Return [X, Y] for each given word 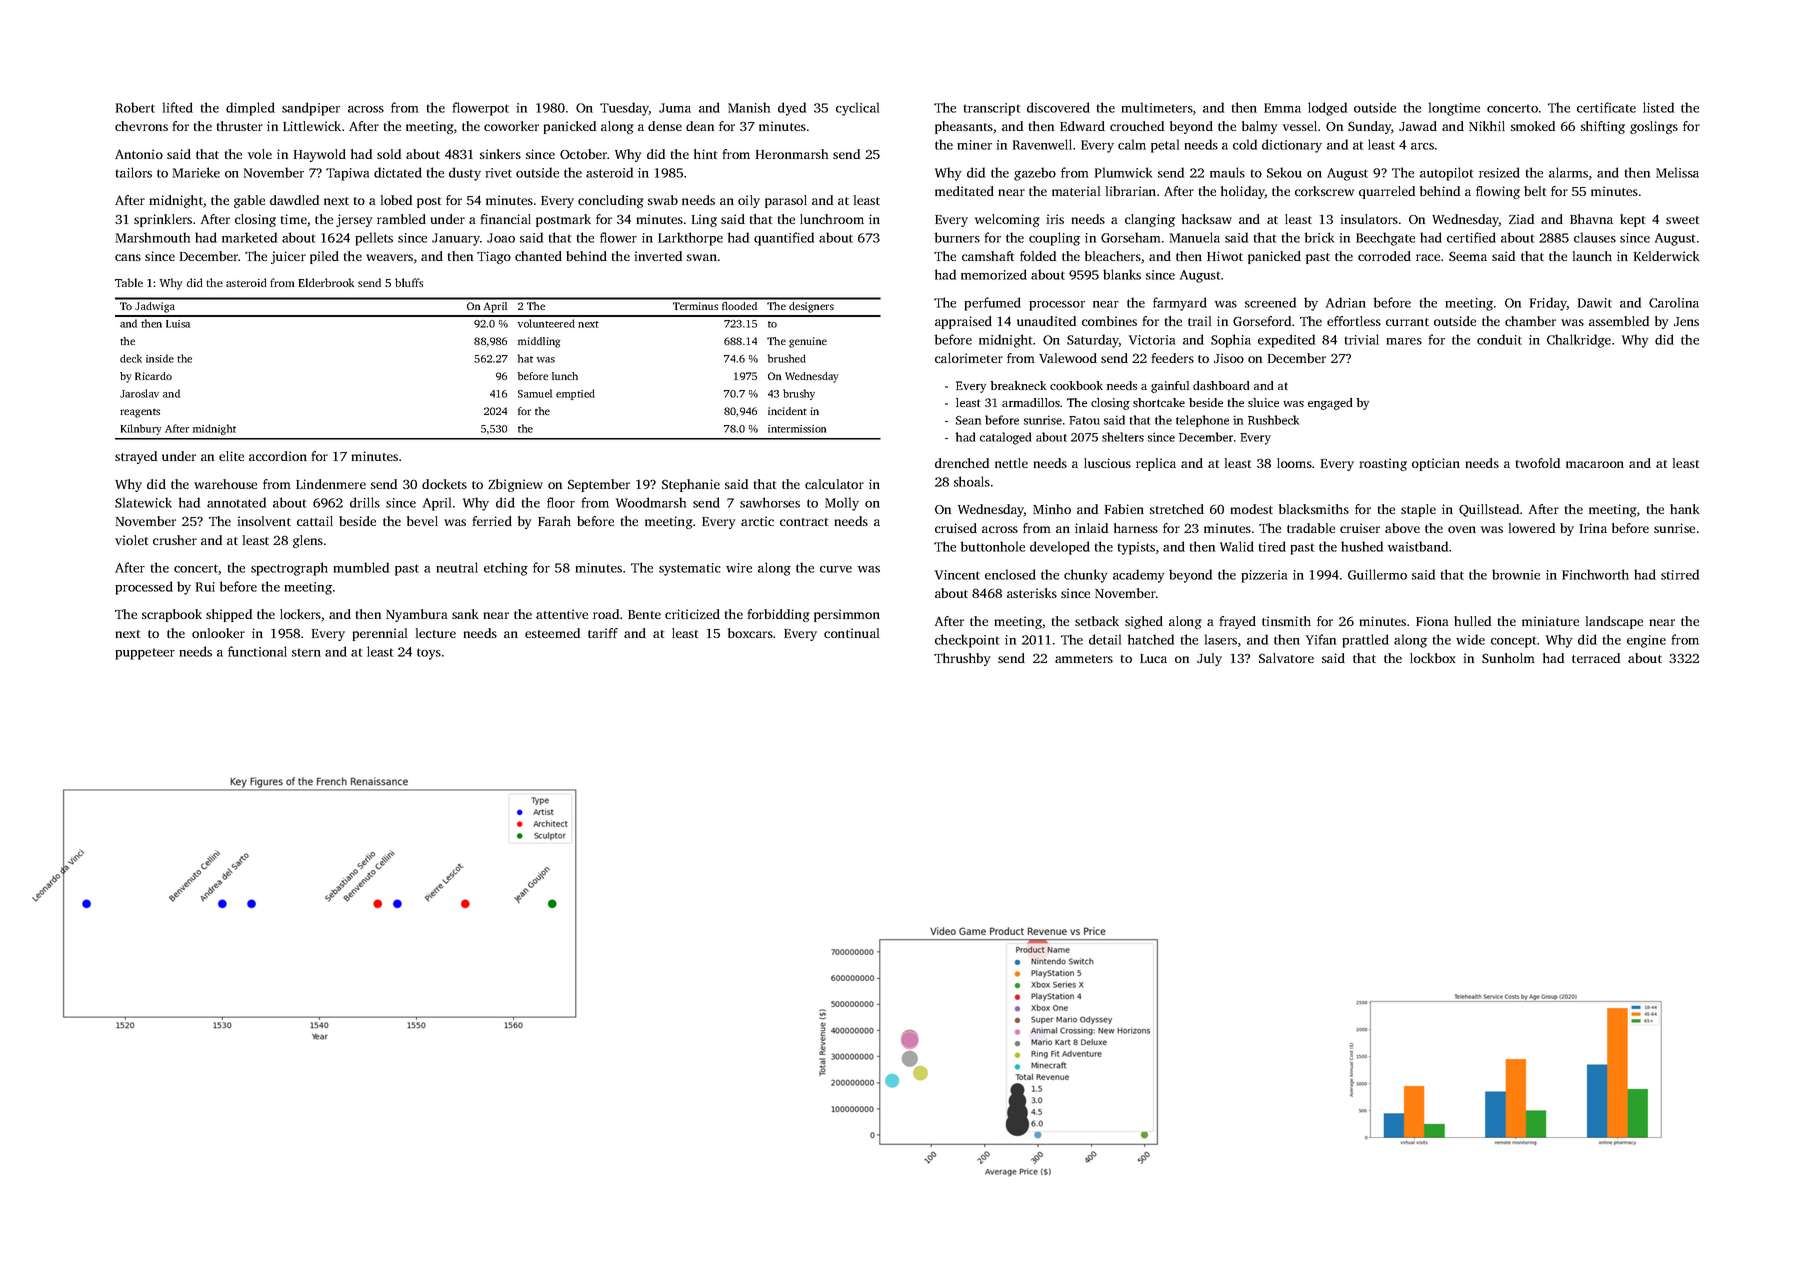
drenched [962, 463]
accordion [278, 456]
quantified [784, 239]
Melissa [1677, 172]
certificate [1606, 107]
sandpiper [311, 109]
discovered [1058, 107]
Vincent [957, 575]
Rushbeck [1273, 420]
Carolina [1674, 302]
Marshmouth [153, 237]
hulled [1472, 621]
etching [506, 569]
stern [306, 652]
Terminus [695, 306]
